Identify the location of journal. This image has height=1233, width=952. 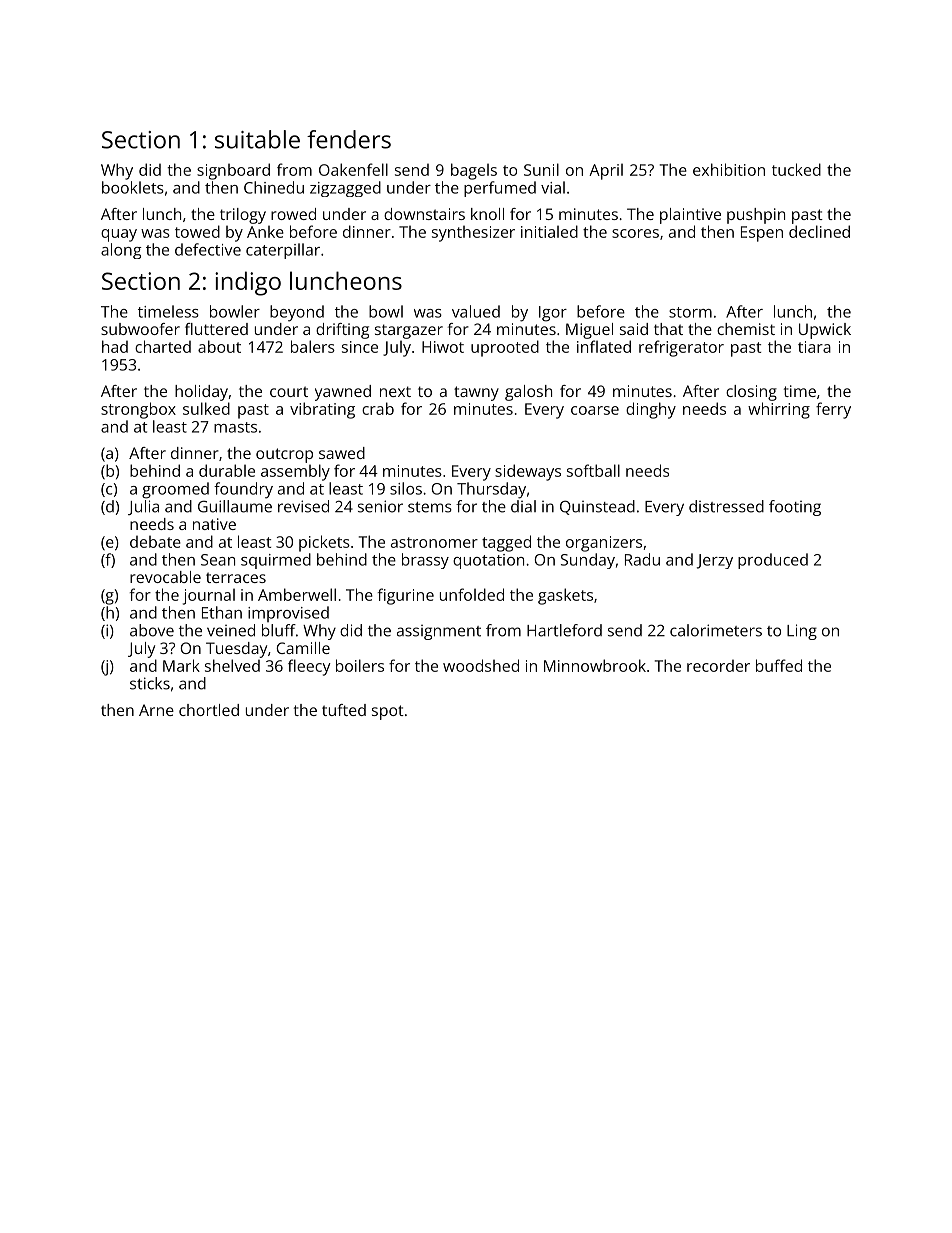
(209, 597).
